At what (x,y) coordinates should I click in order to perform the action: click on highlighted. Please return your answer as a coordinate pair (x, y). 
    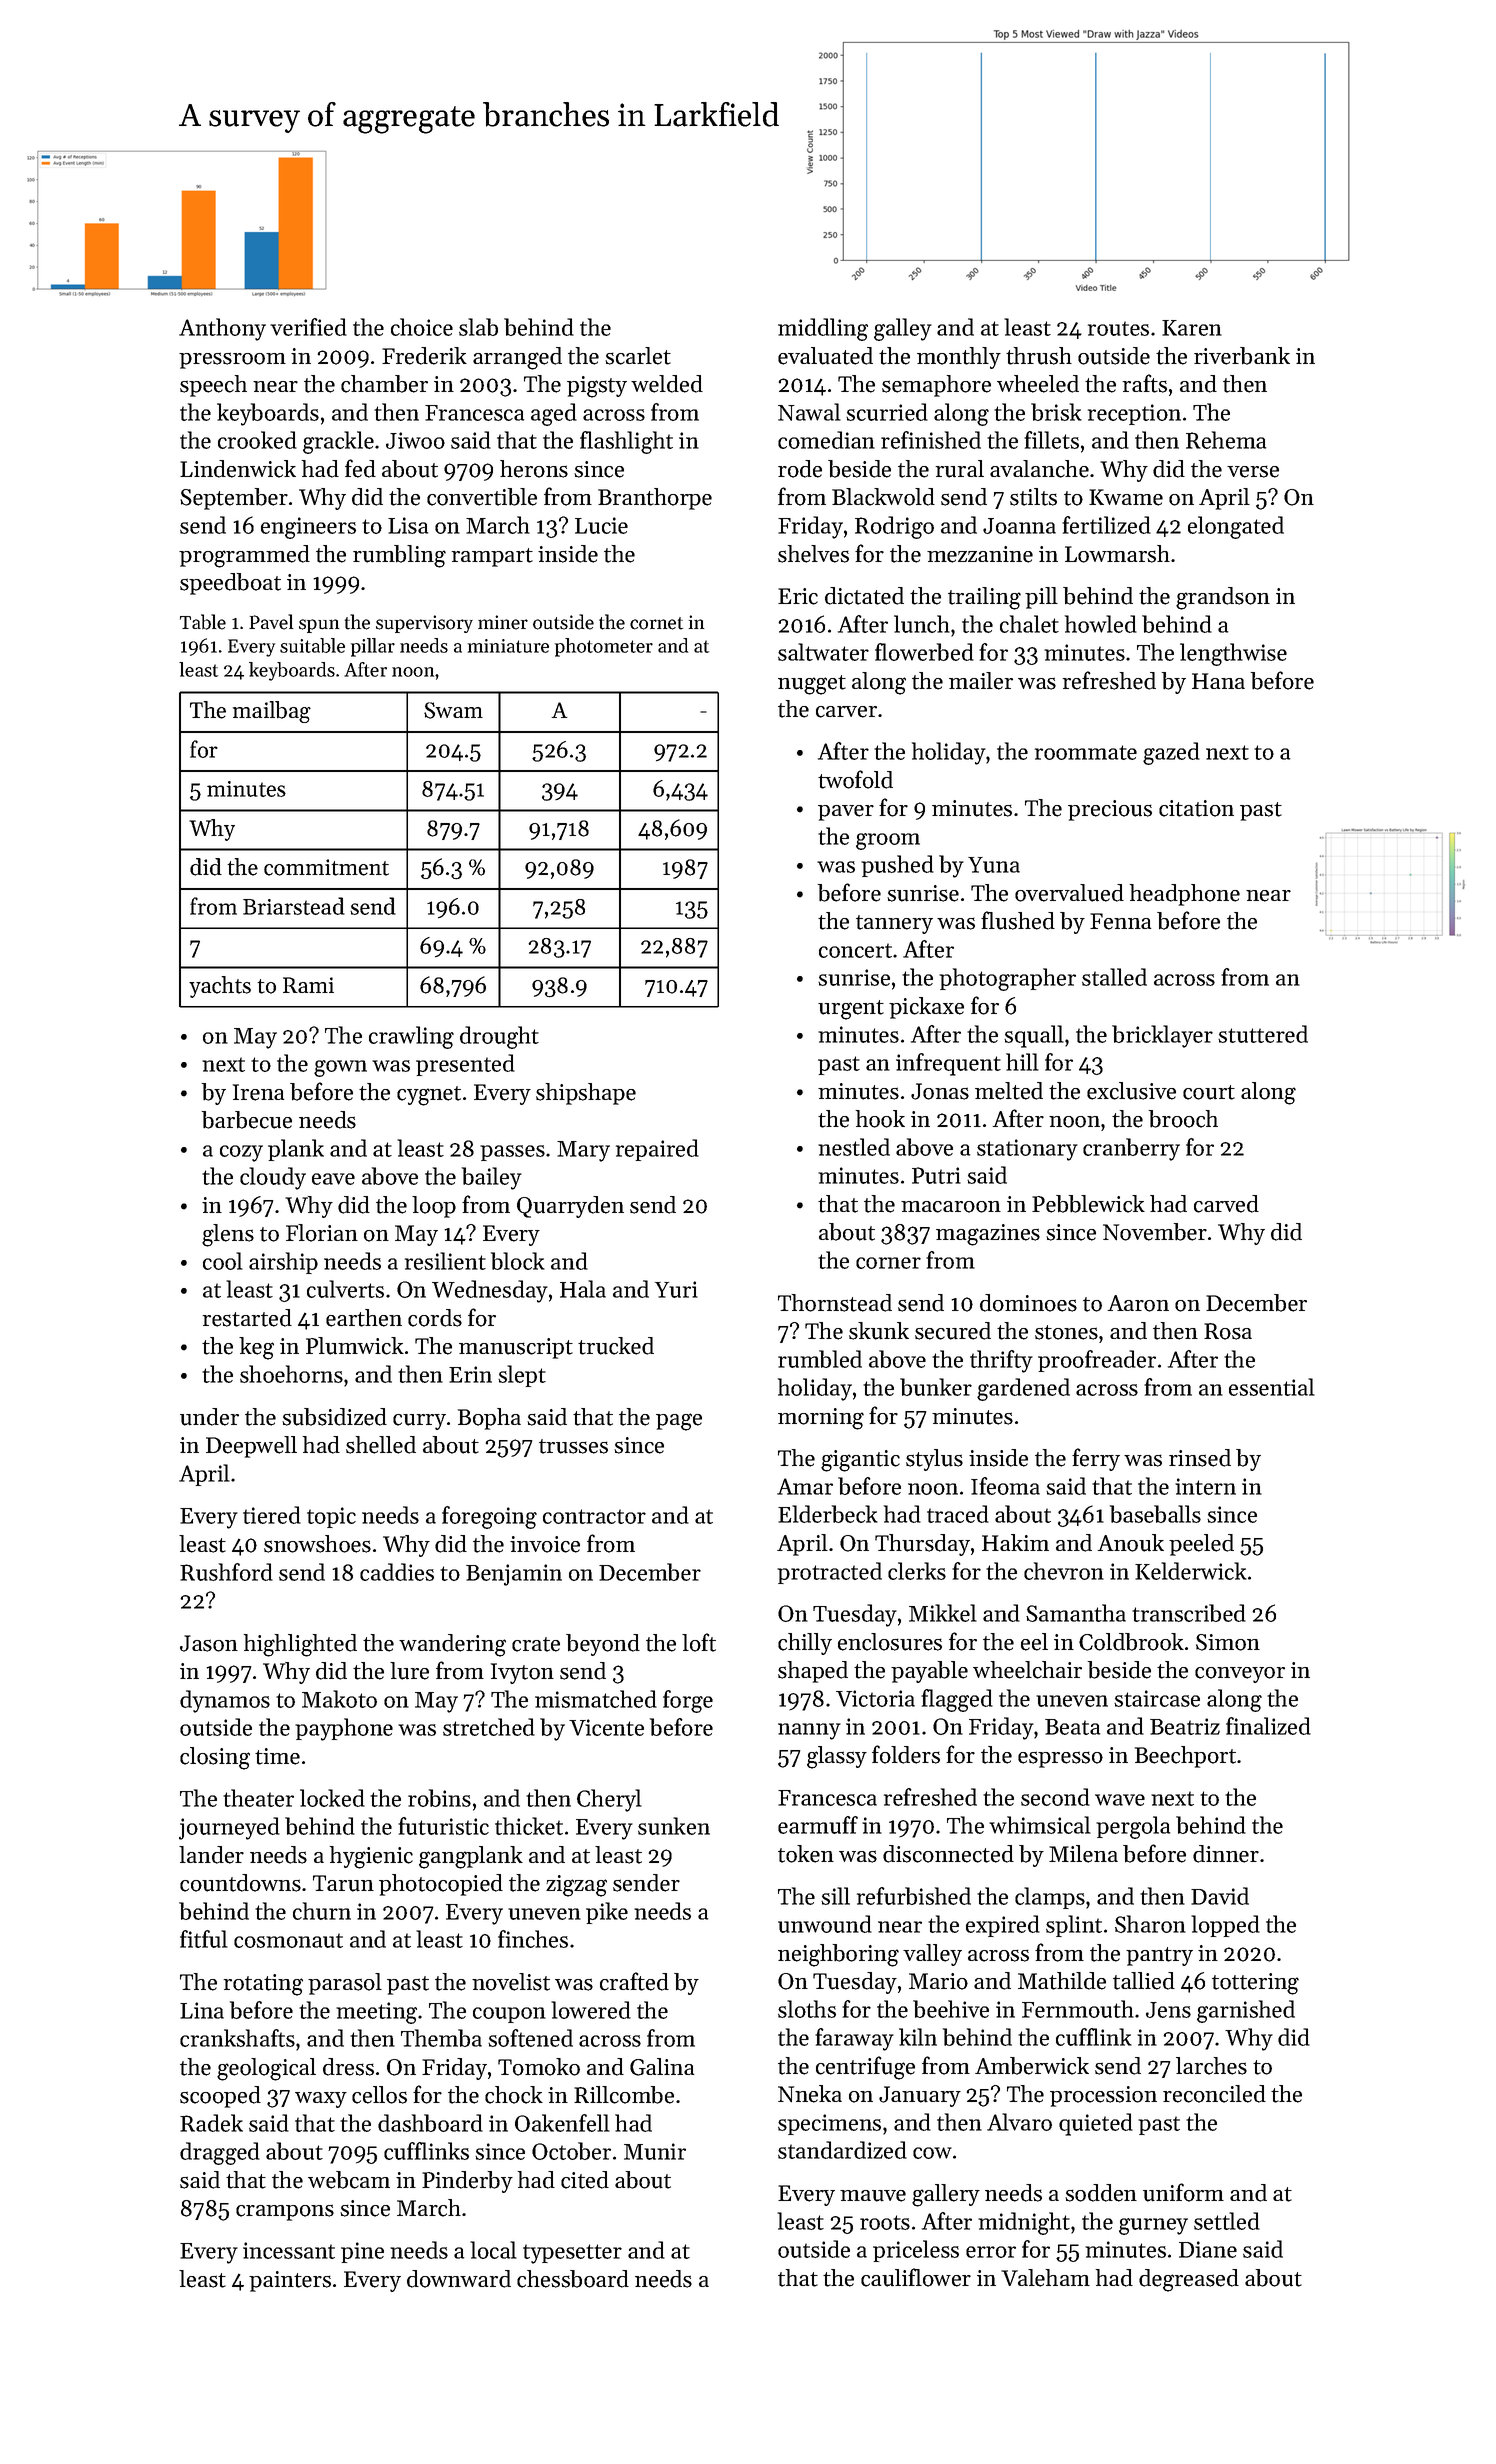
    Looking at the image, I should click on (300, 1645).
